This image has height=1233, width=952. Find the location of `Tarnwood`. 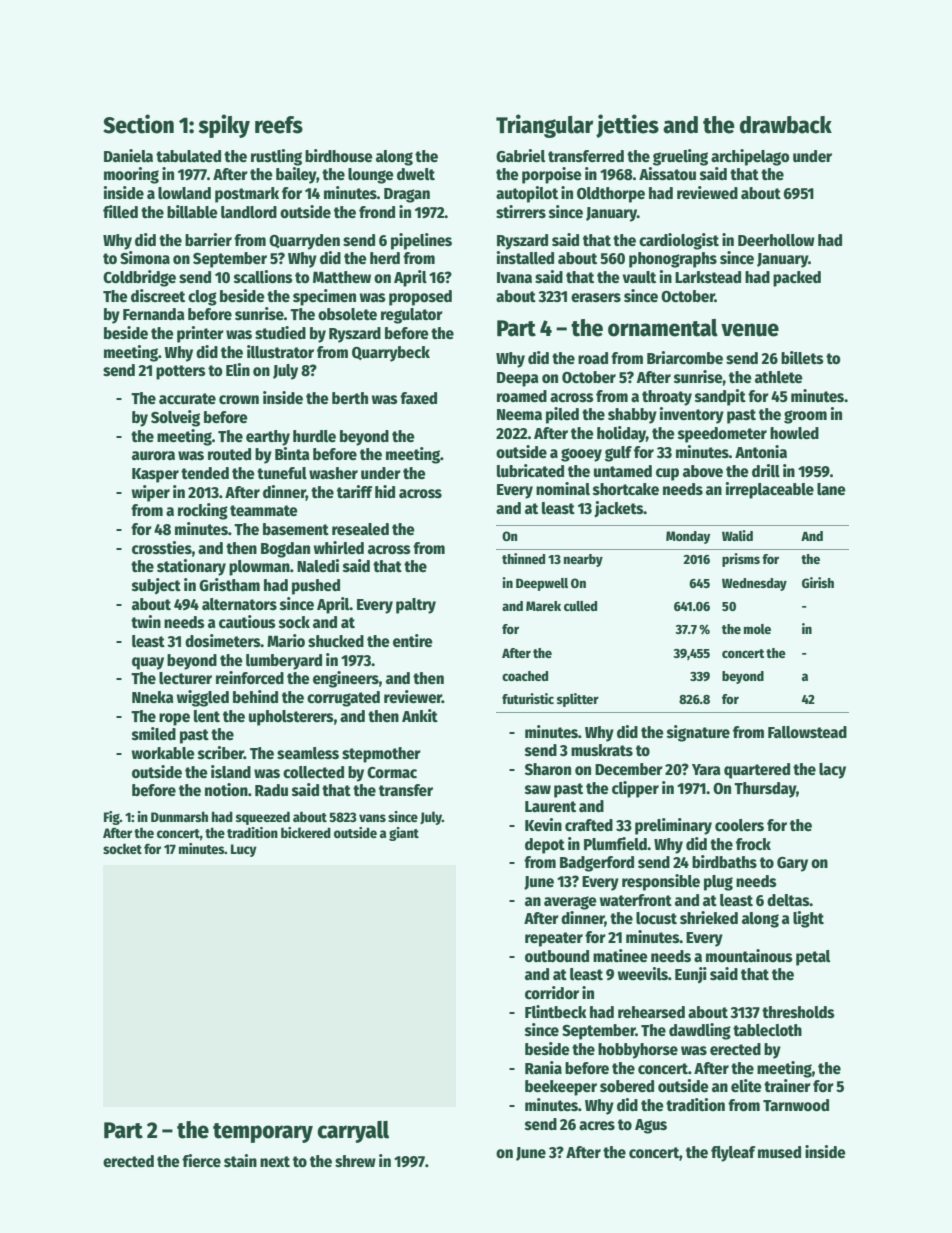

Tarnwood is located at coordinates (796, 1105).
